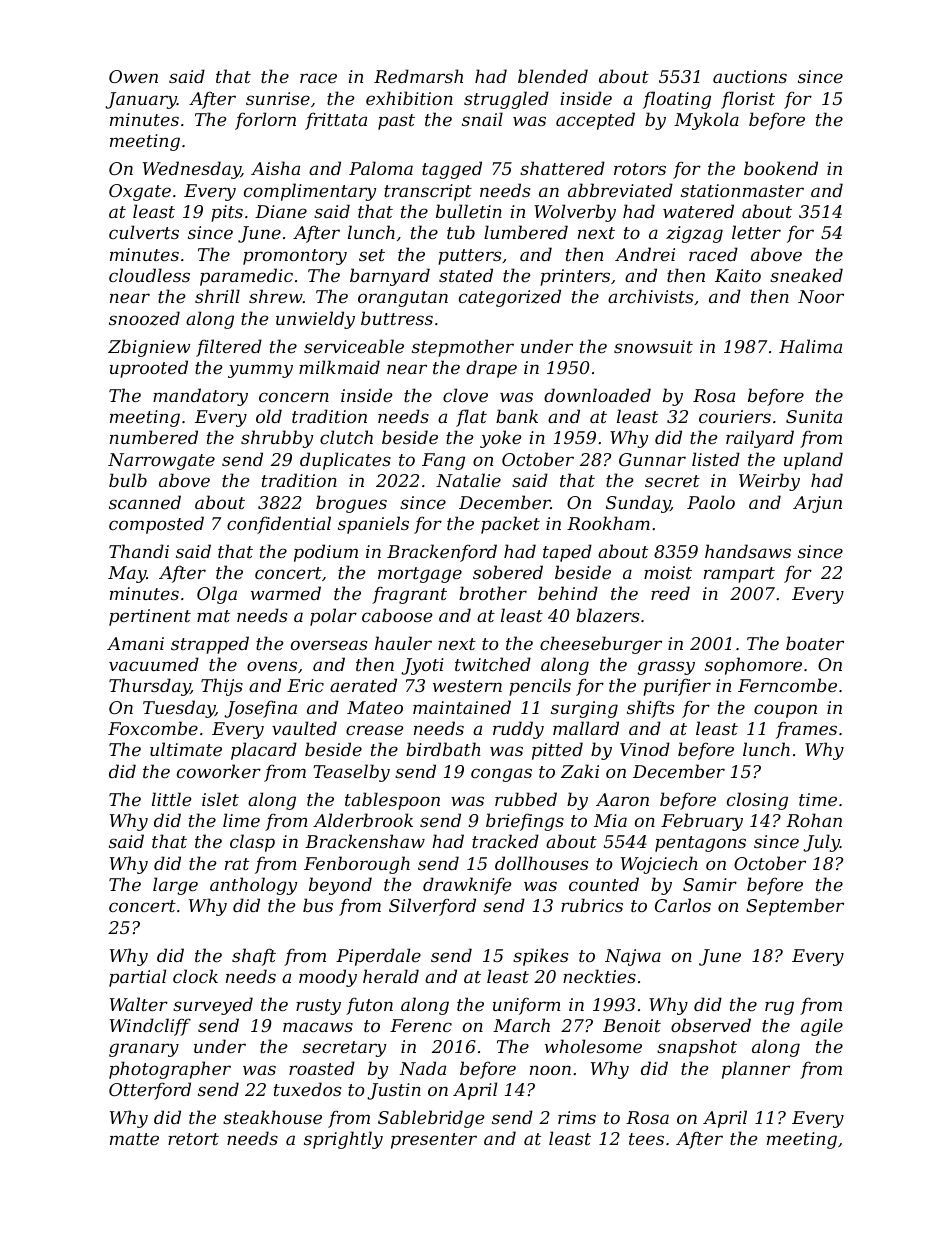  I want to click on forlorn, so click(265, 121).
